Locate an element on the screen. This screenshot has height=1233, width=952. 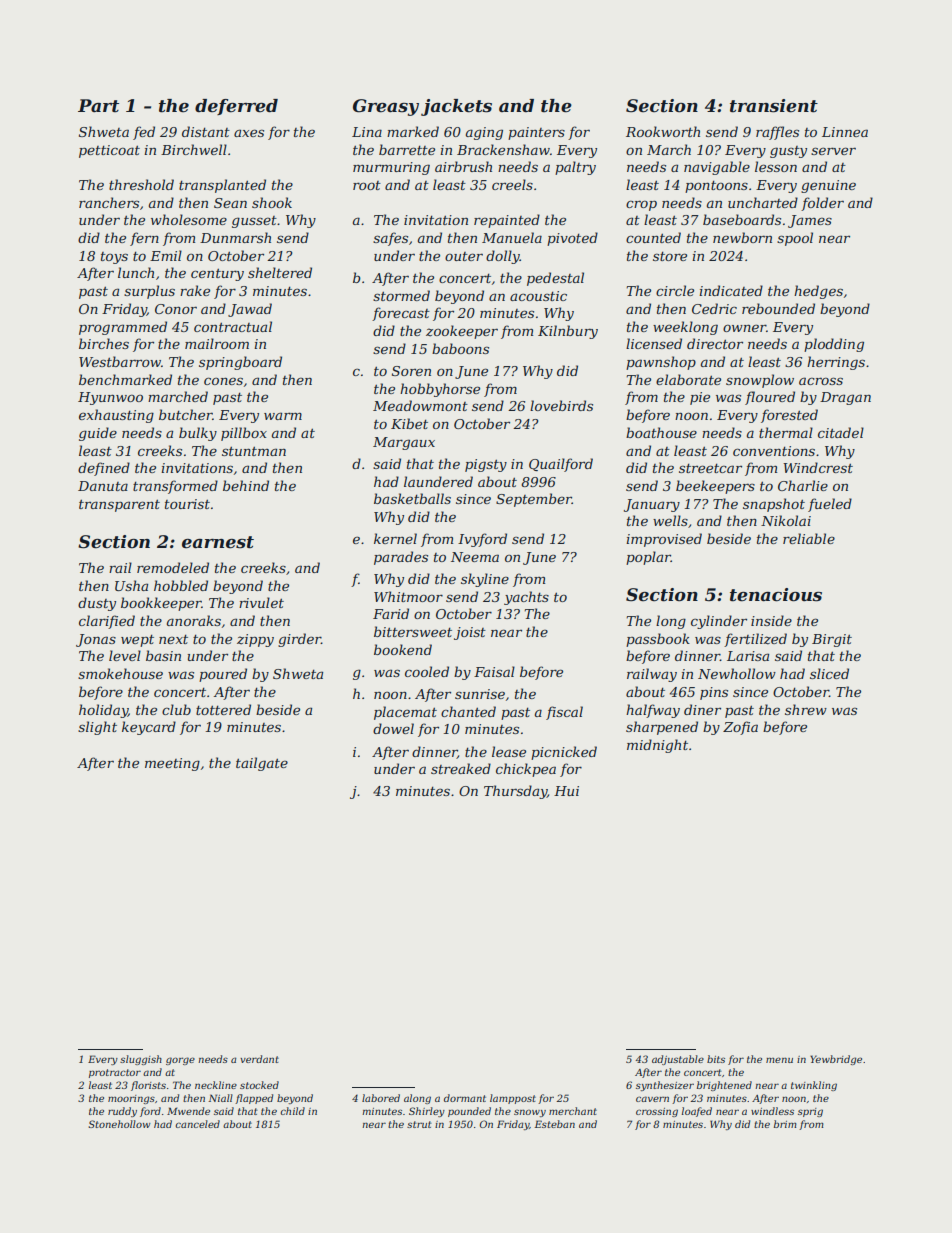
indicated is located at coordinates (731, 290).
